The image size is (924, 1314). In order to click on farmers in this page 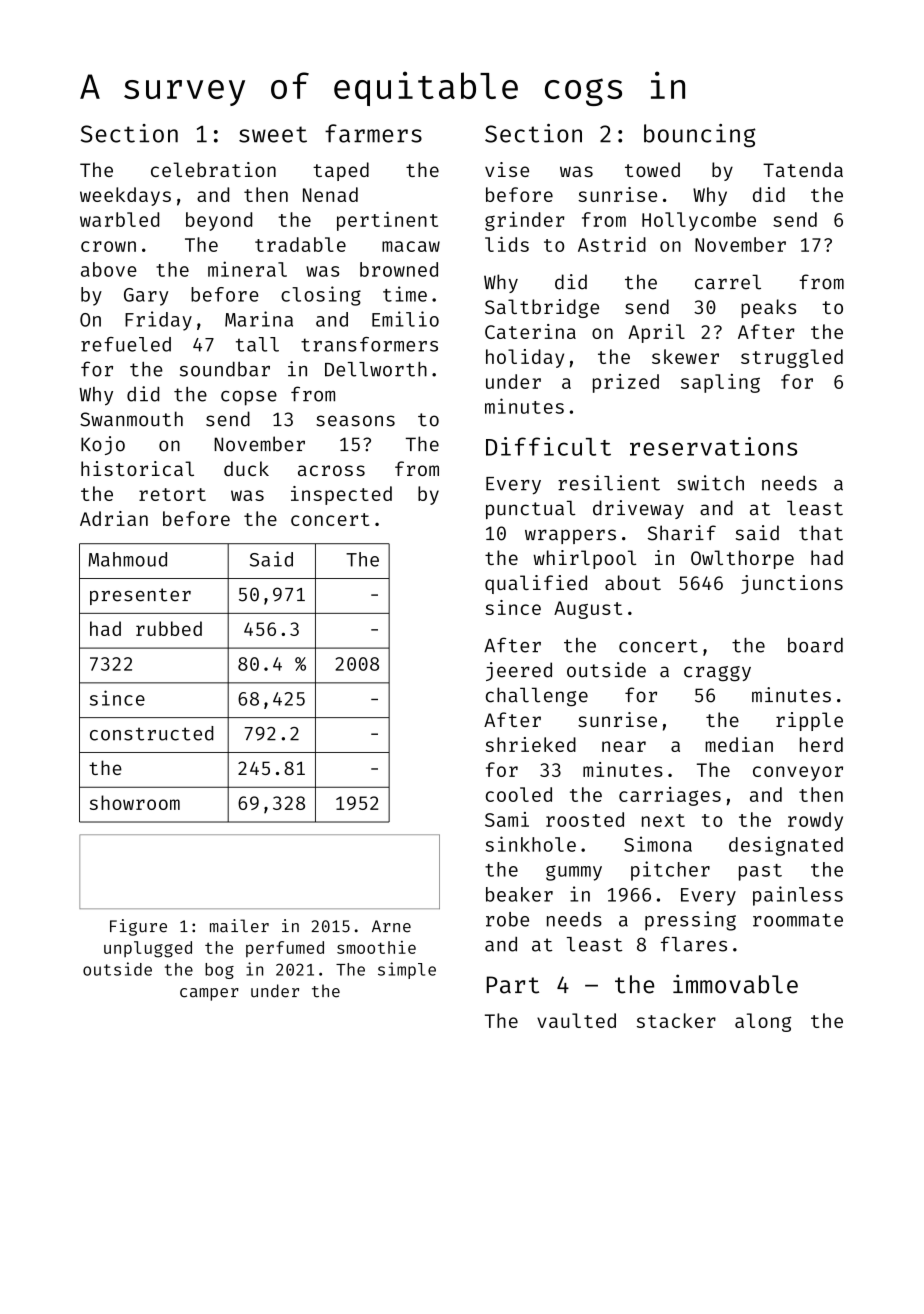, I will do `click(373, 133)`.
